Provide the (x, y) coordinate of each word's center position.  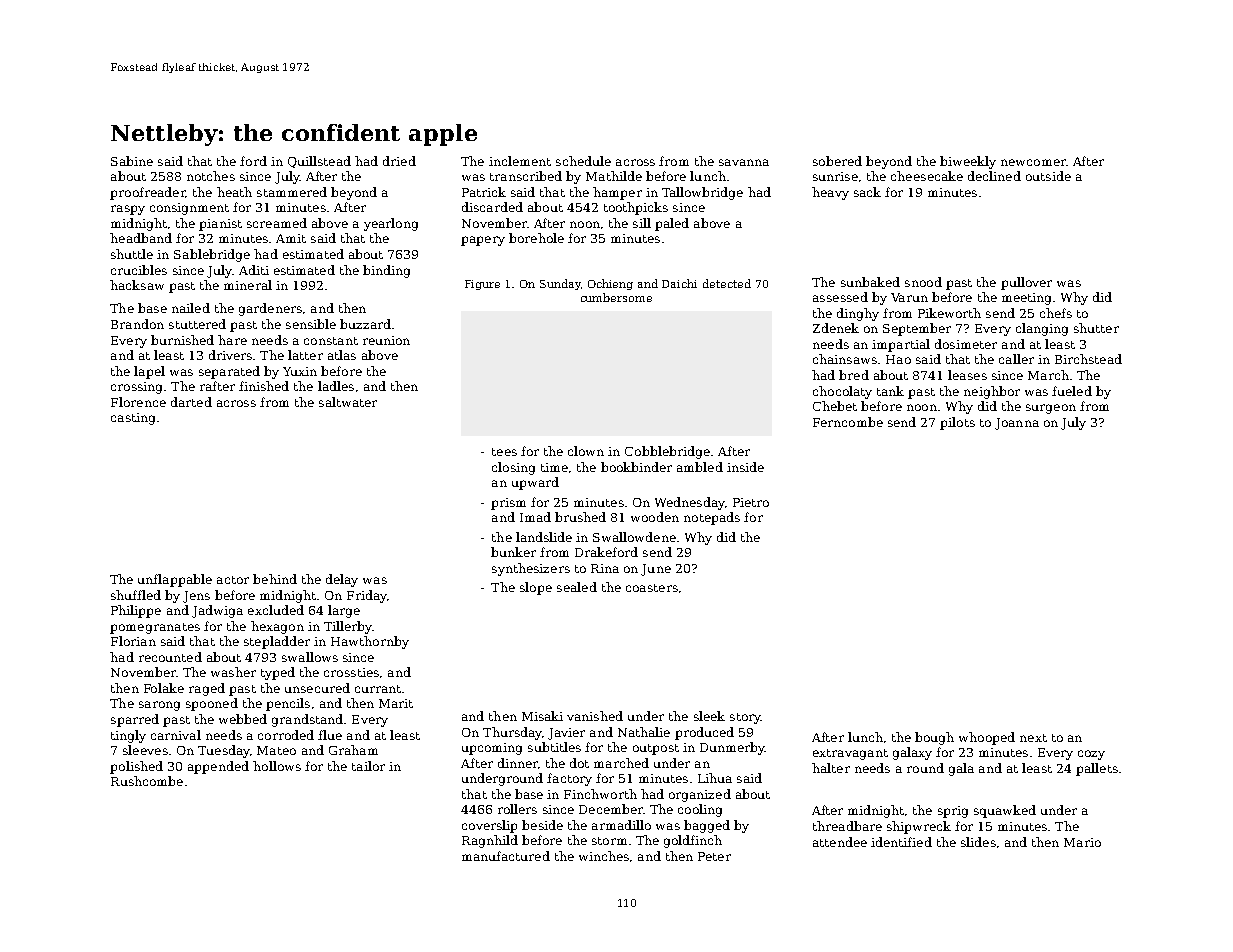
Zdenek (836, 328)
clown (586, 451)
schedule (583, 161)
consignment (189, 209)
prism (508, 504)
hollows (277, 766)
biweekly (968, 162)
